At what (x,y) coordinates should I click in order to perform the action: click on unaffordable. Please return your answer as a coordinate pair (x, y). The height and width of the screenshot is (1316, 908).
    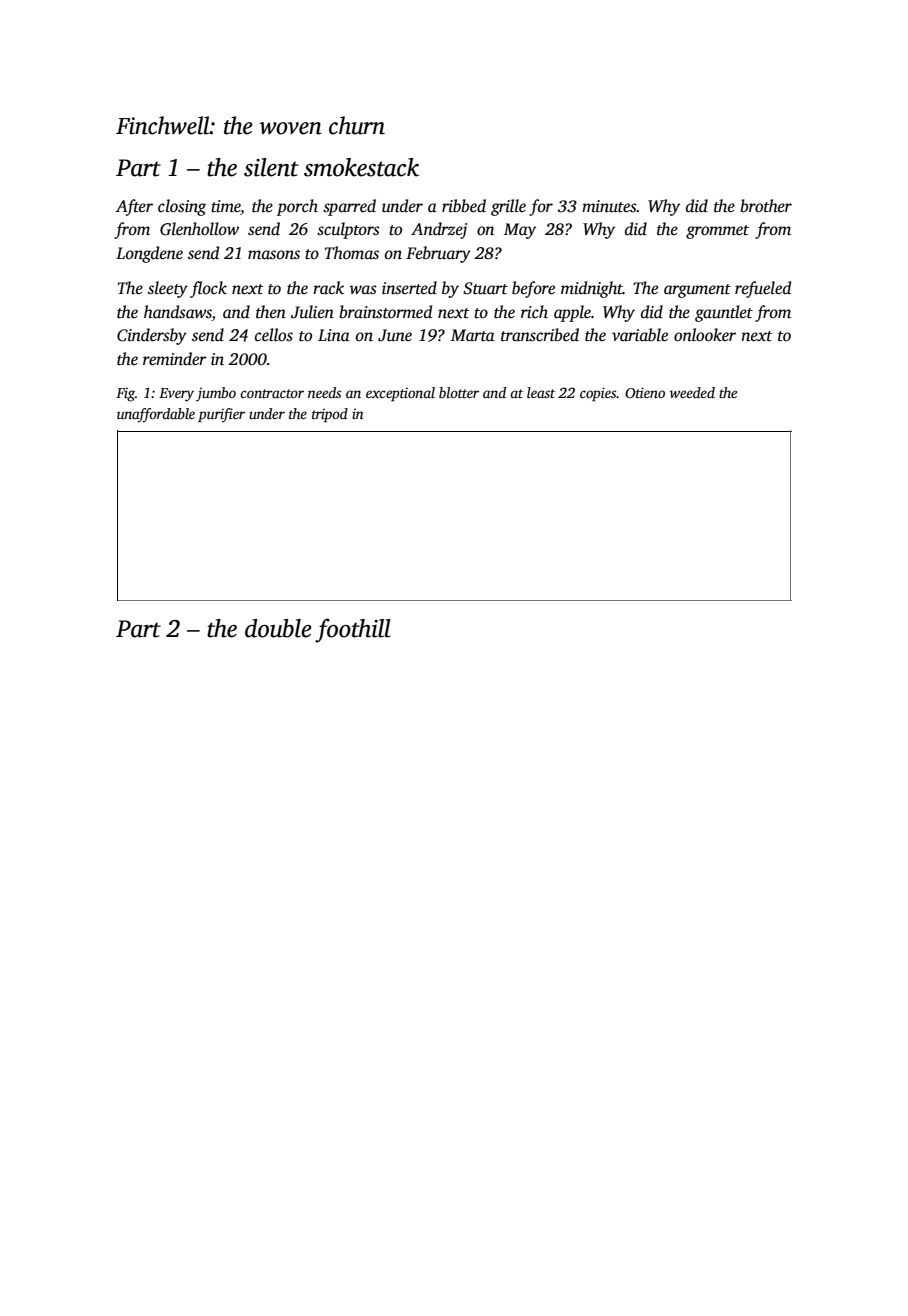
    Looking at the image, I should click on (156, 415).
